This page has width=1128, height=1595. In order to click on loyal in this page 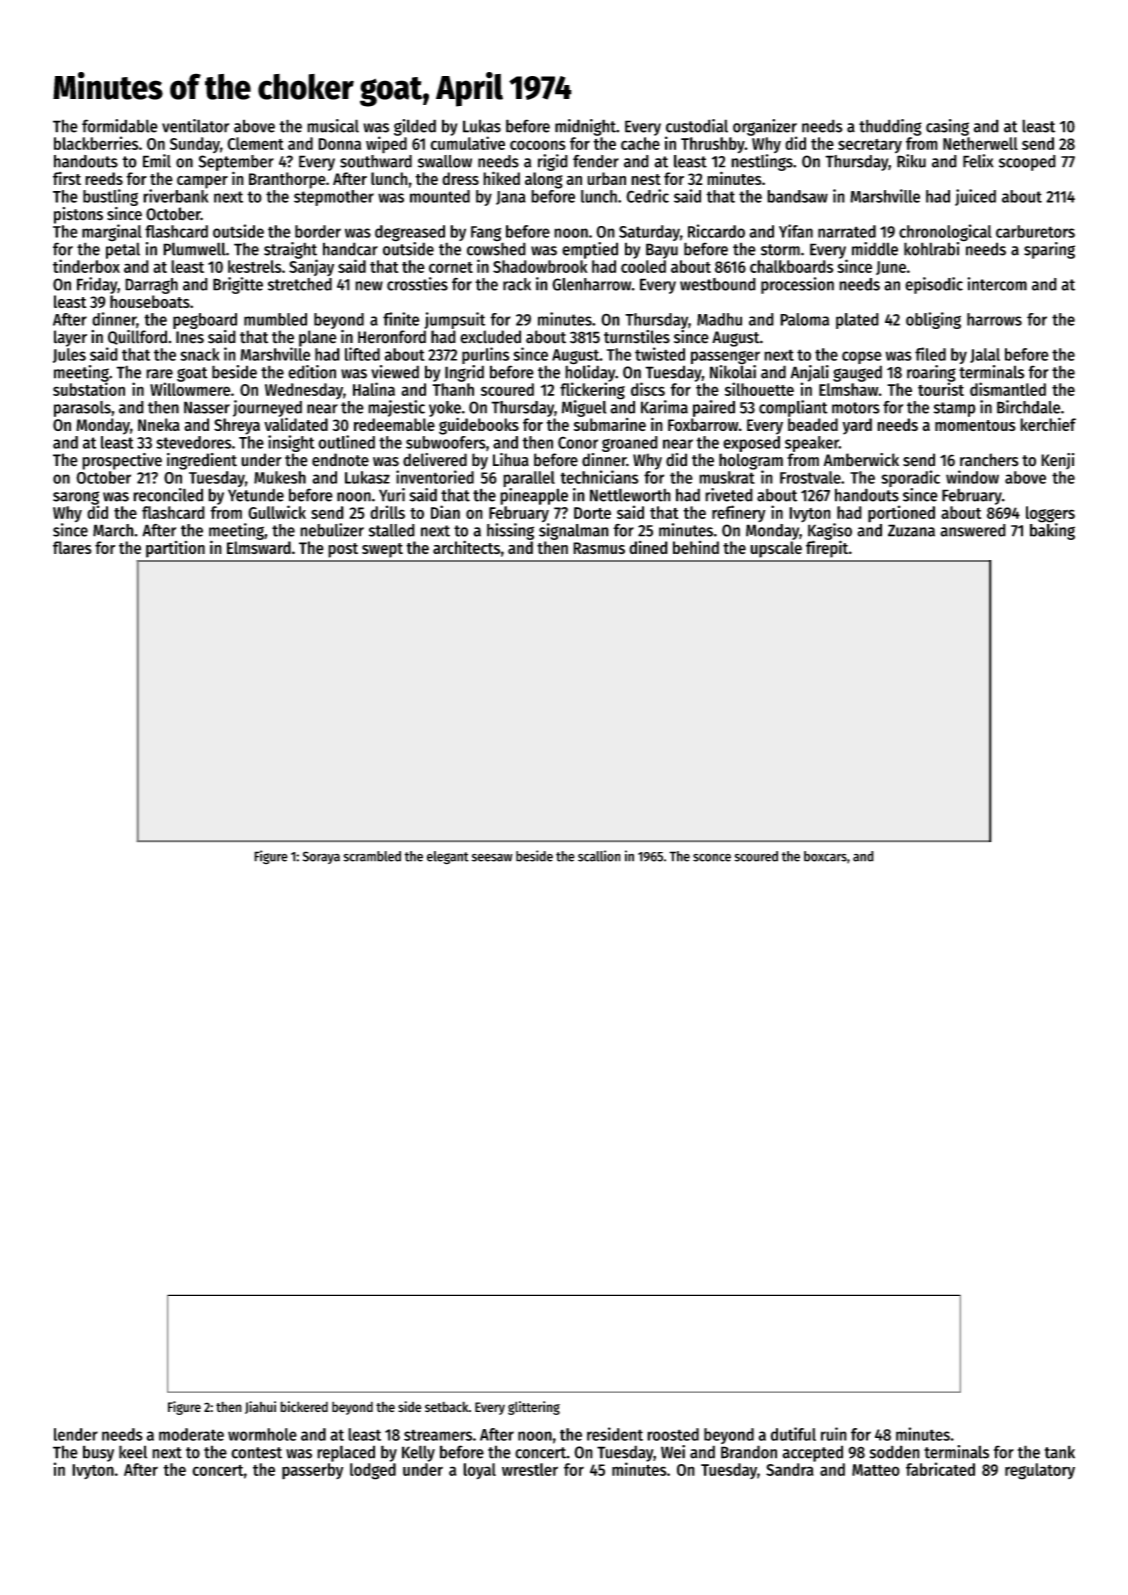, I will do `click(479, 1471)`.
